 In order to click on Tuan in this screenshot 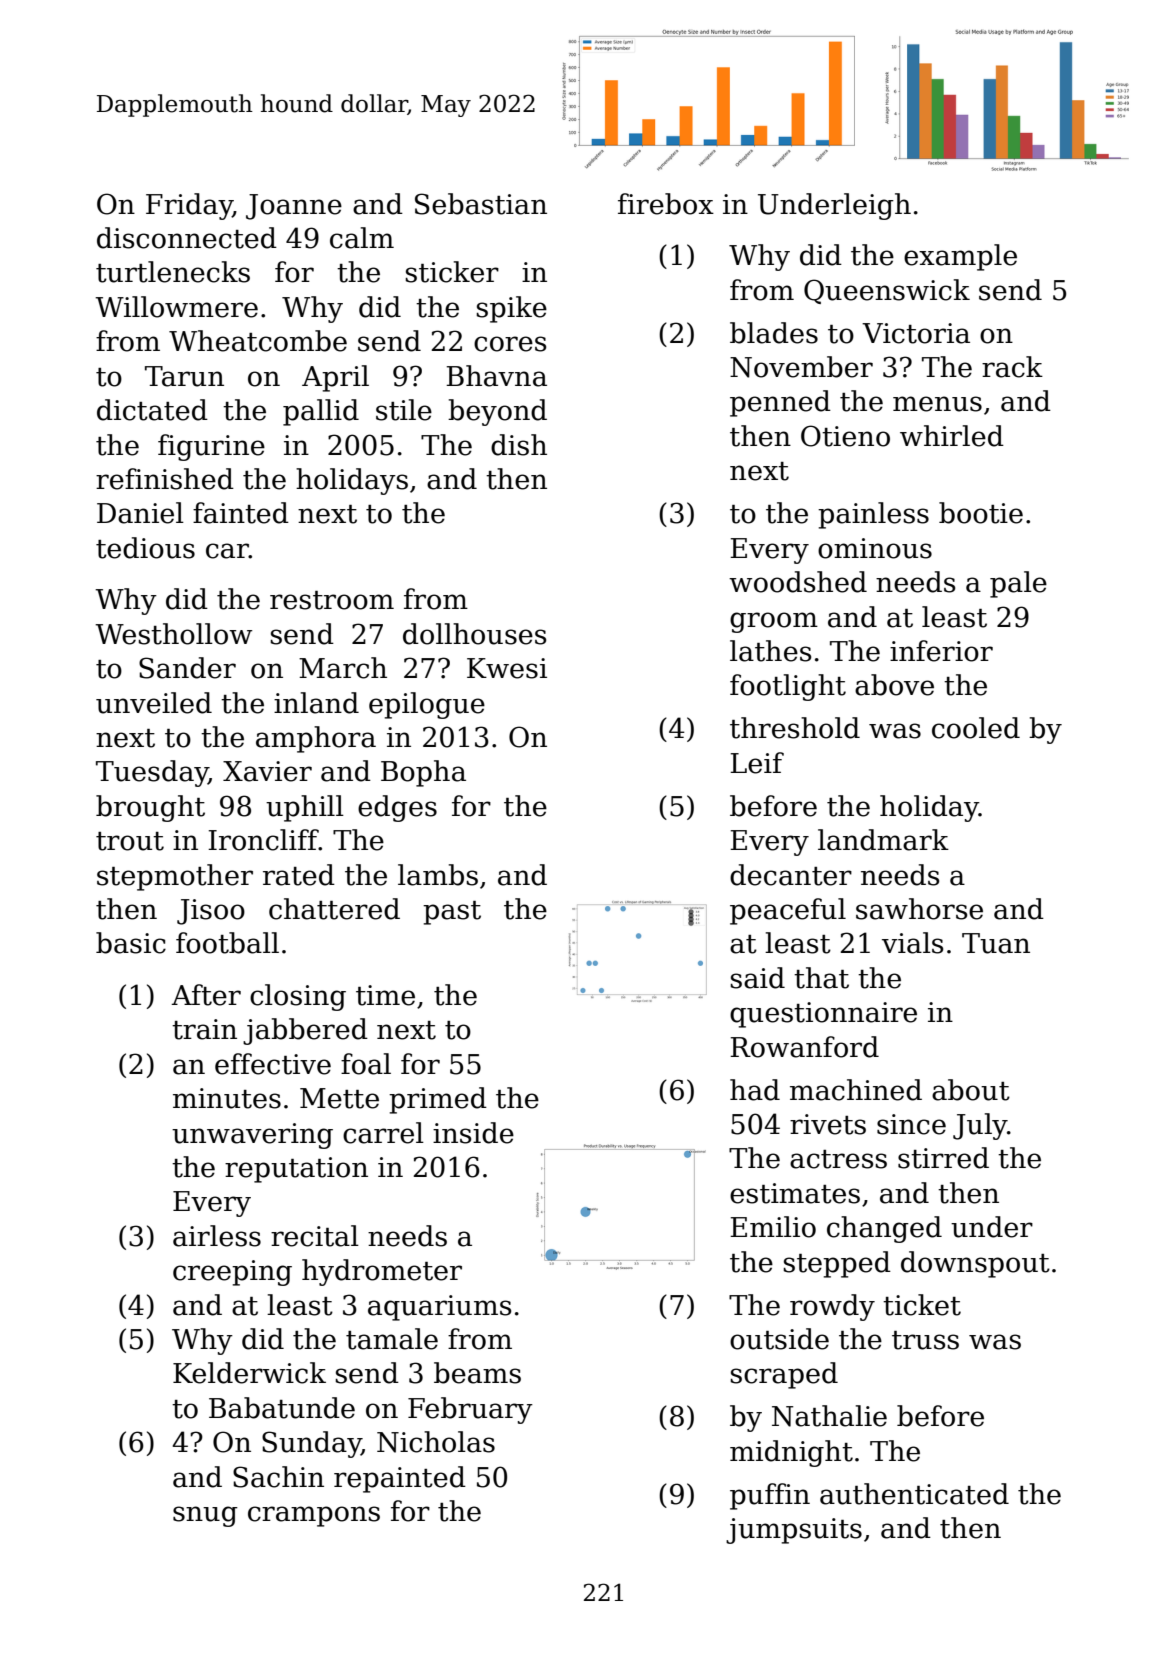, I will do `click(996, 943)`.
